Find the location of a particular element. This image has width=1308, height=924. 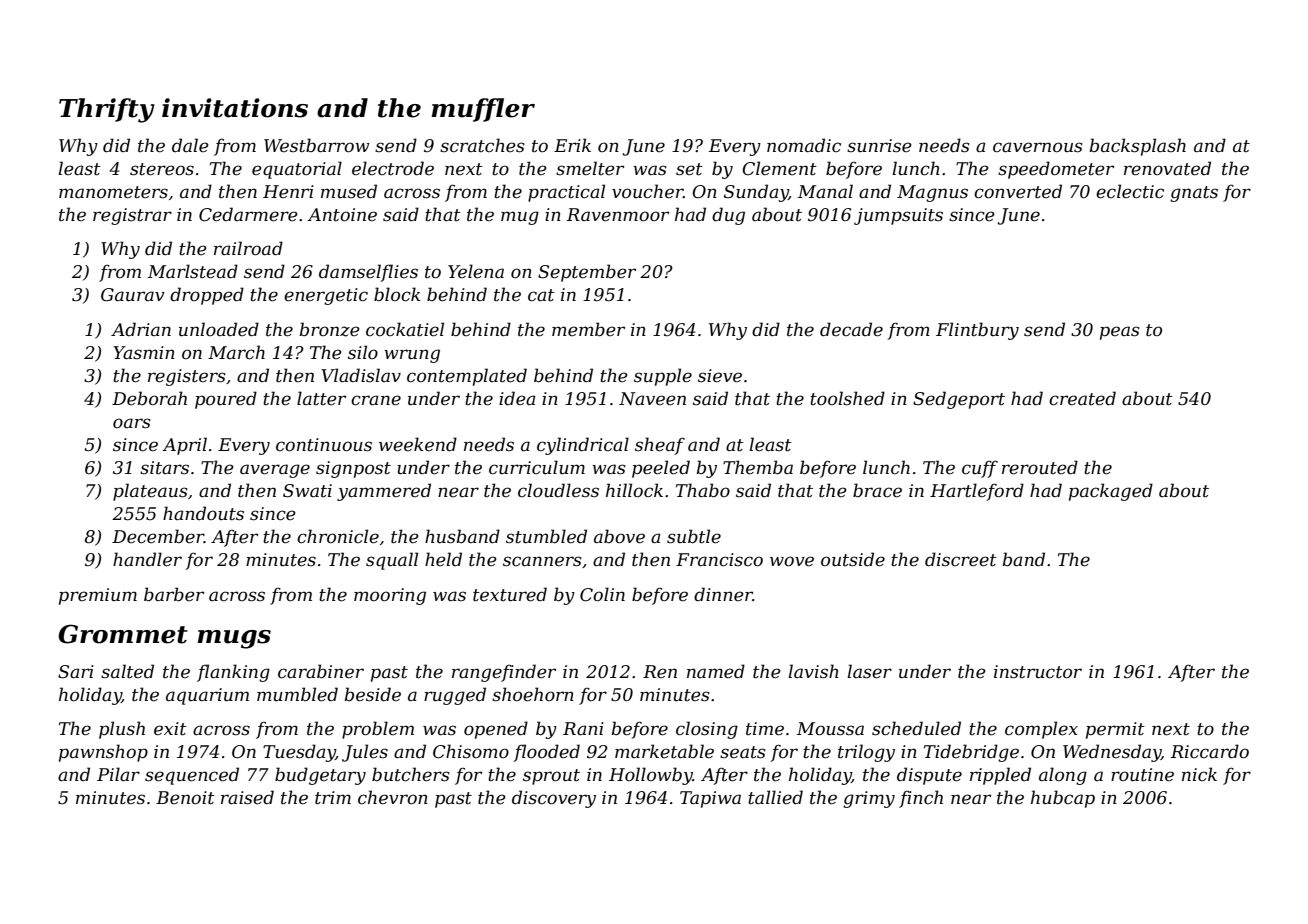

Gaurav is located at coordinates (133, 295).
